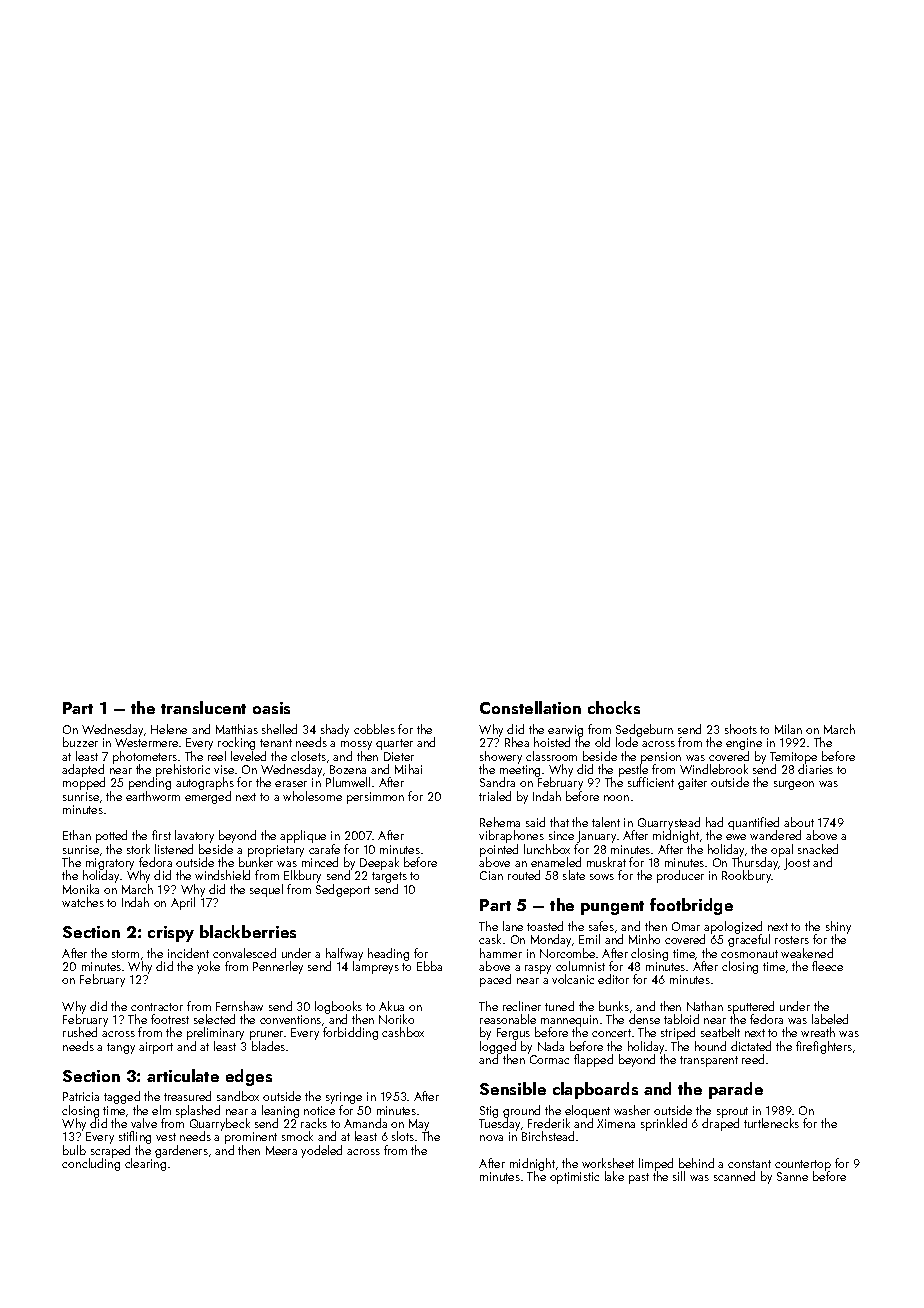  What do you see at coordinates (788, 729) in the page?
I see `Milan` at bounding box center [788, 729].
